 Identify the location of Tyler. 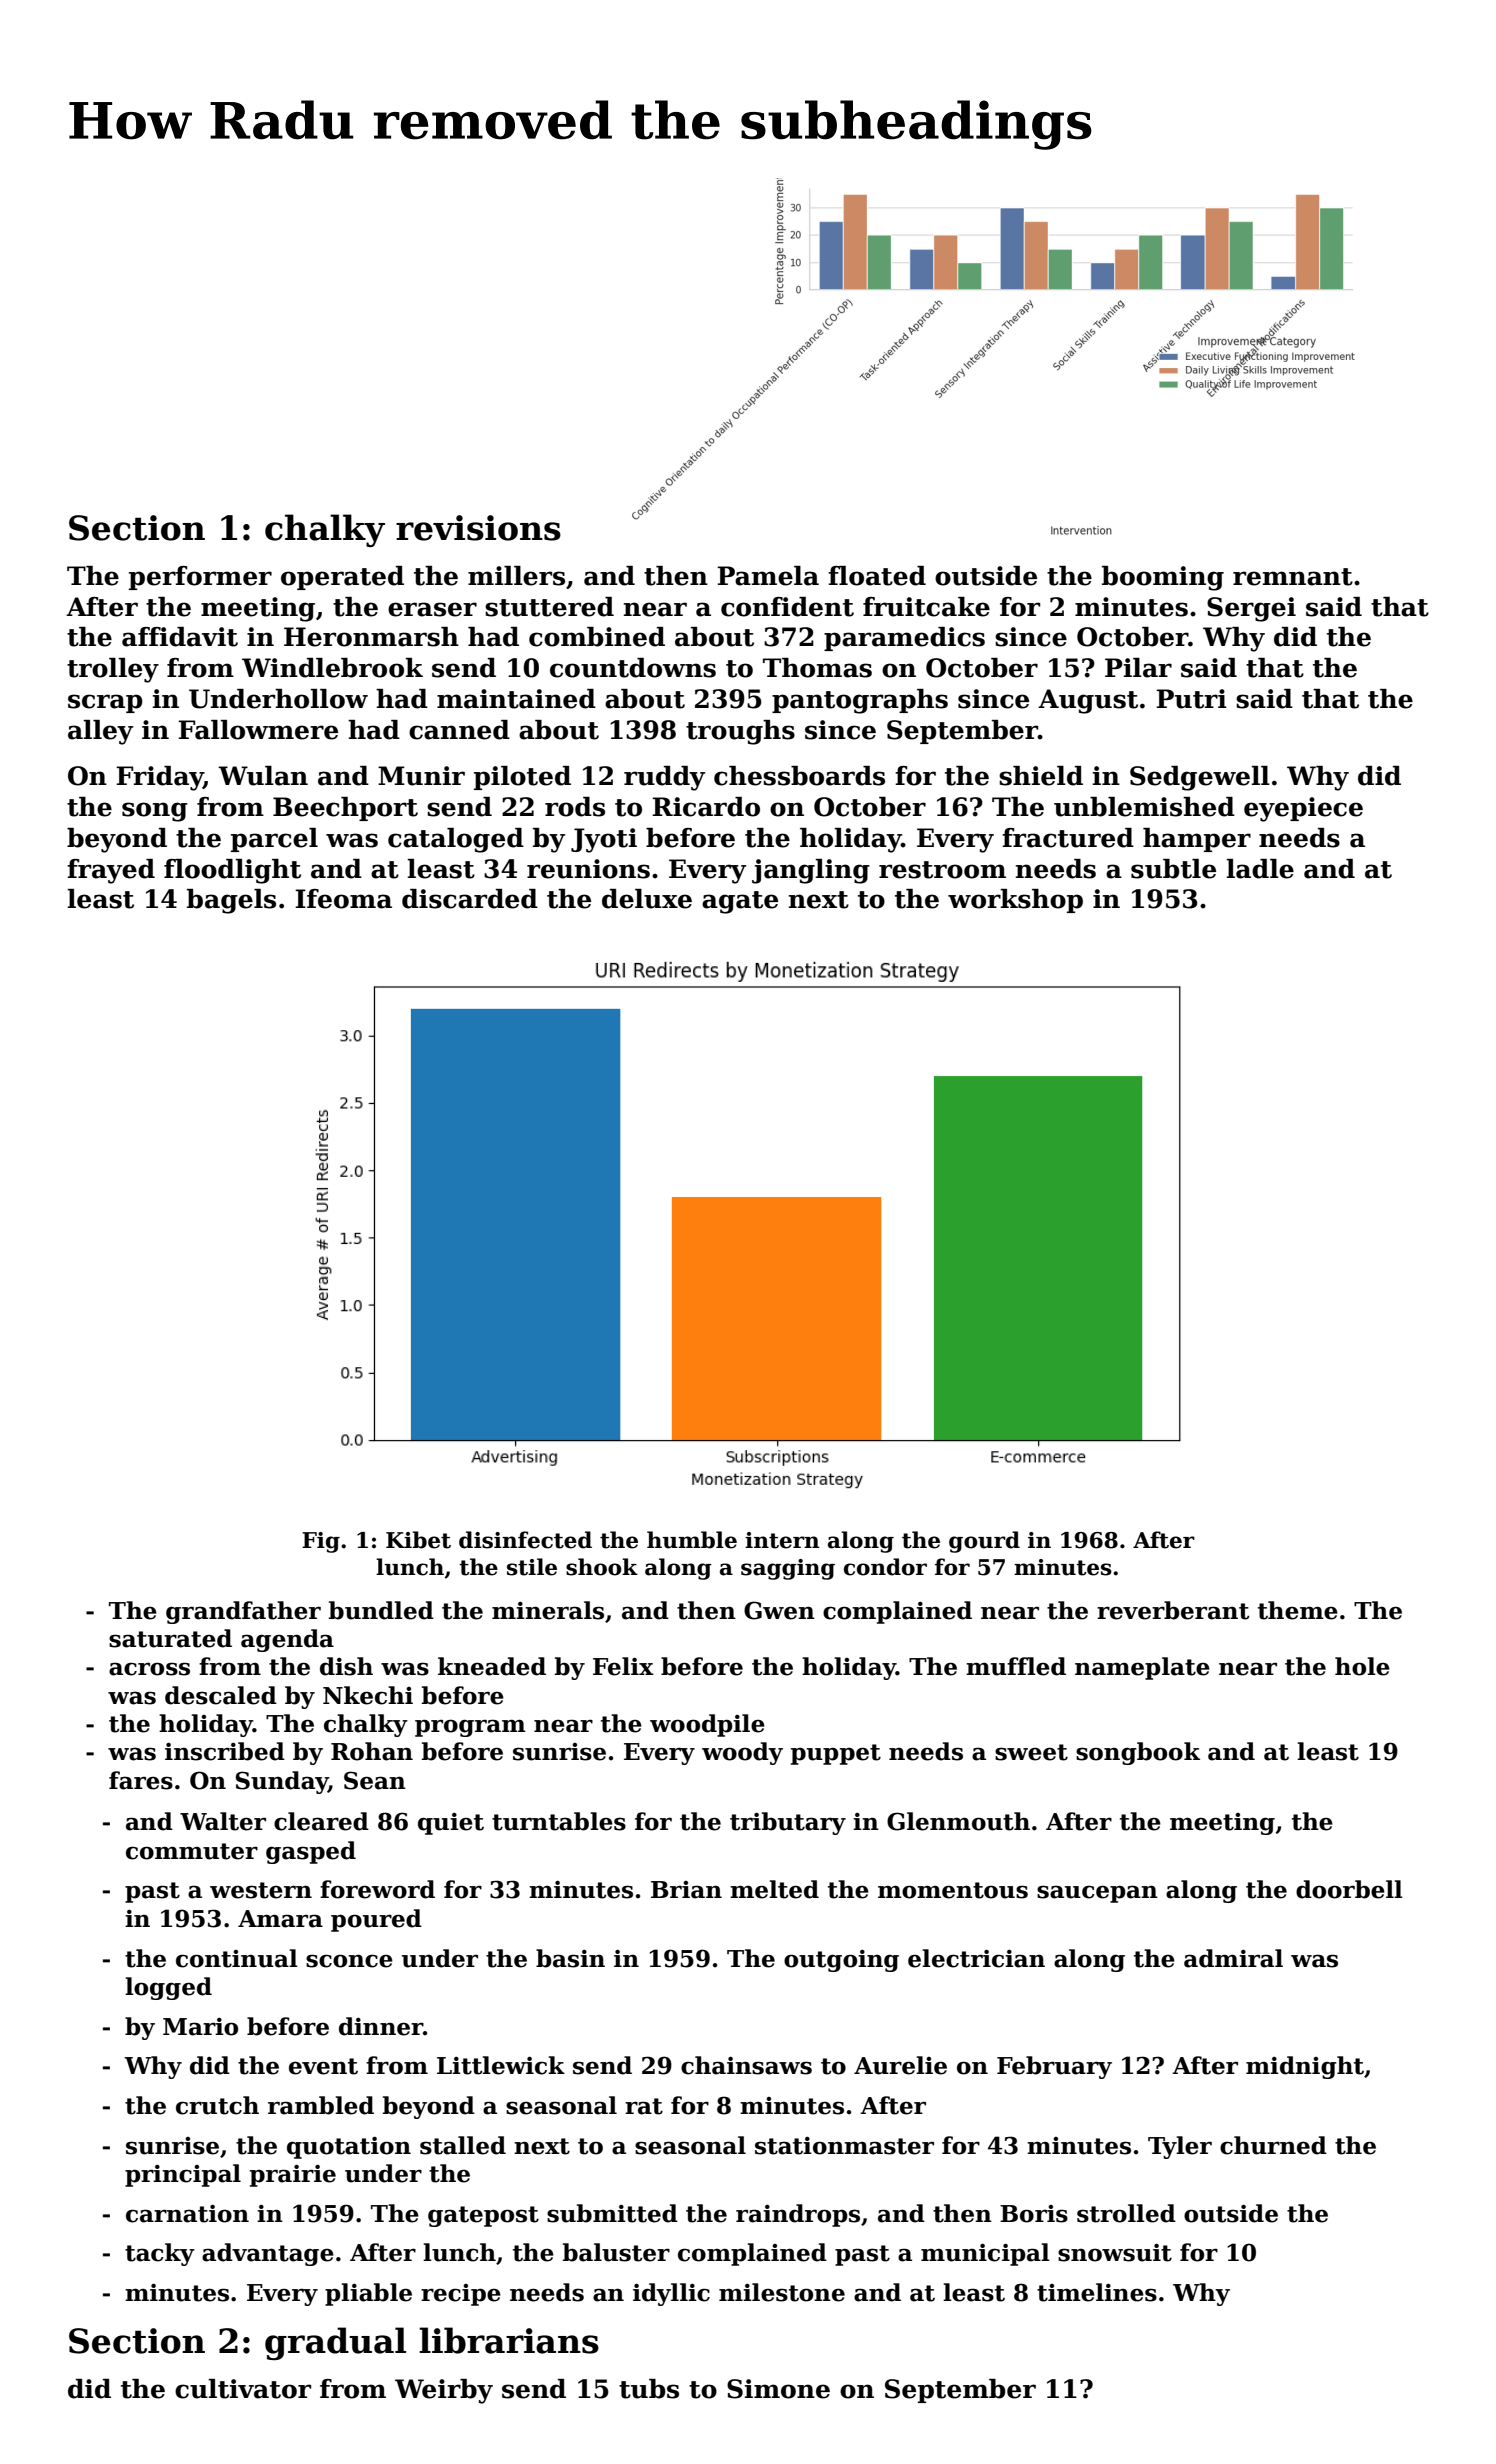
(1180, 2147).
